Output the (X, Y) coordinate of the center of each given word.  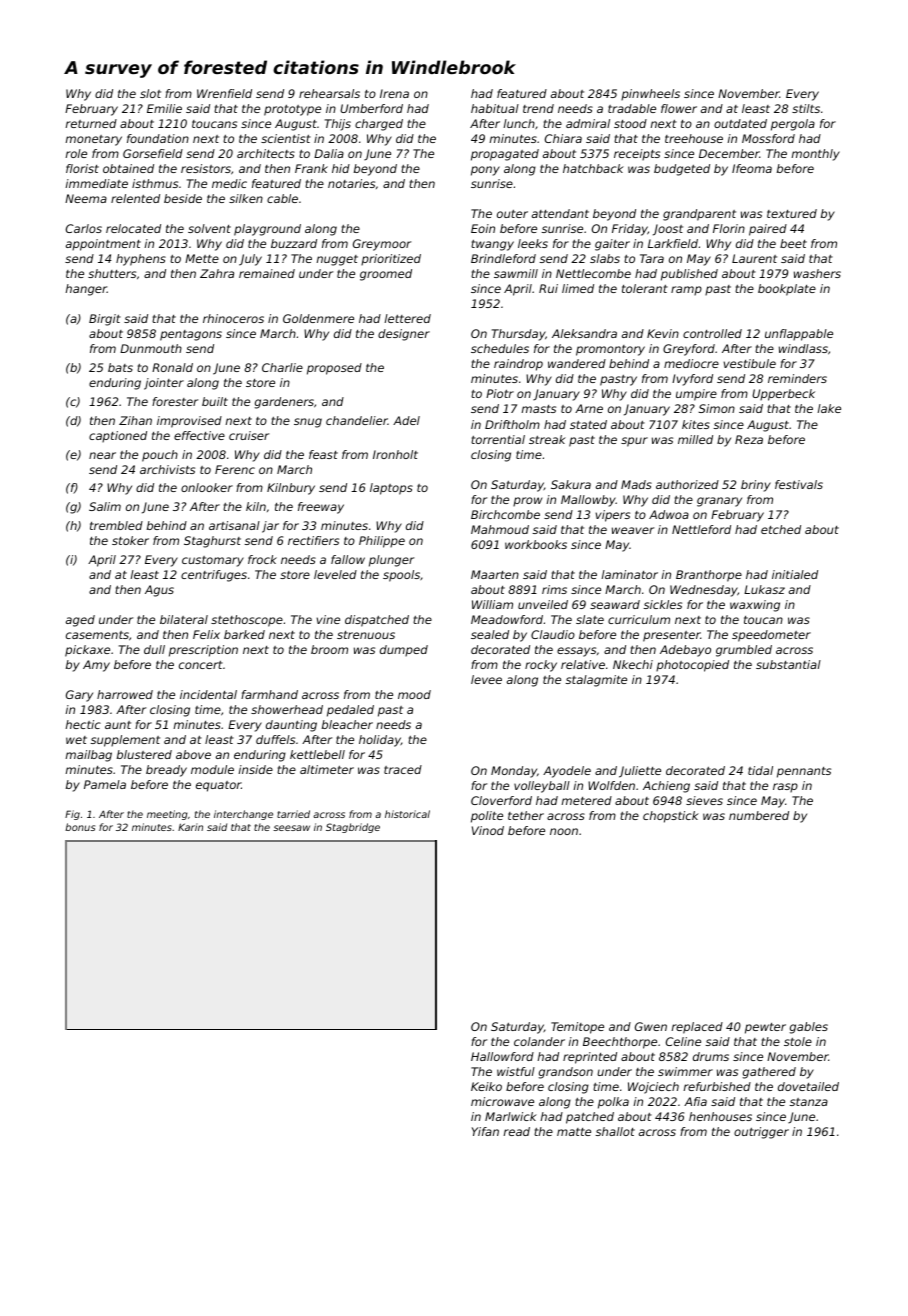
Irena (394, 93)
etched (781, 529)
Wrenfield (224, 93)
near (102, 455)
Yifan (485, 1131)
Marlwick (511, 1116)
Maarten (495, 574)
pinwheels (650, 95)
